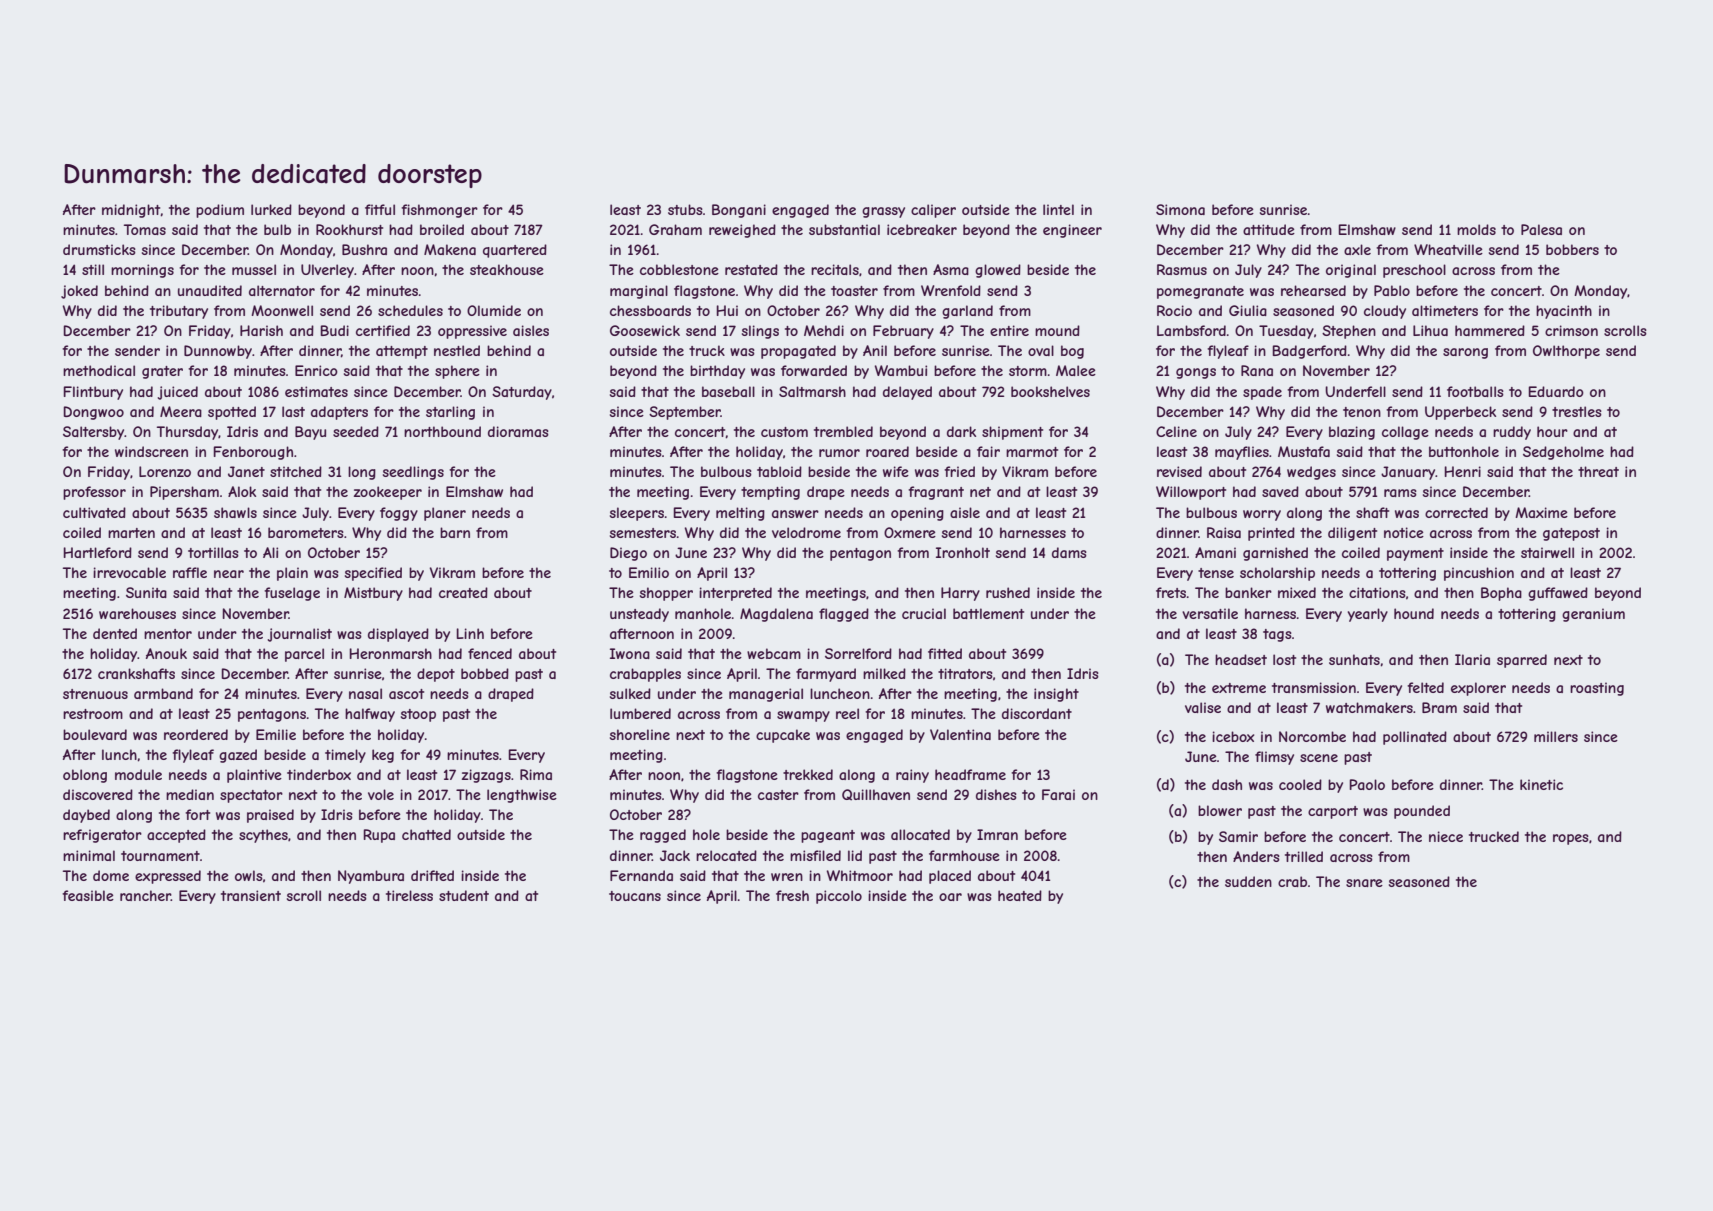 The height and width of the page is (1211, 1713). I want to click on Nyambura, so click(371, 877).
